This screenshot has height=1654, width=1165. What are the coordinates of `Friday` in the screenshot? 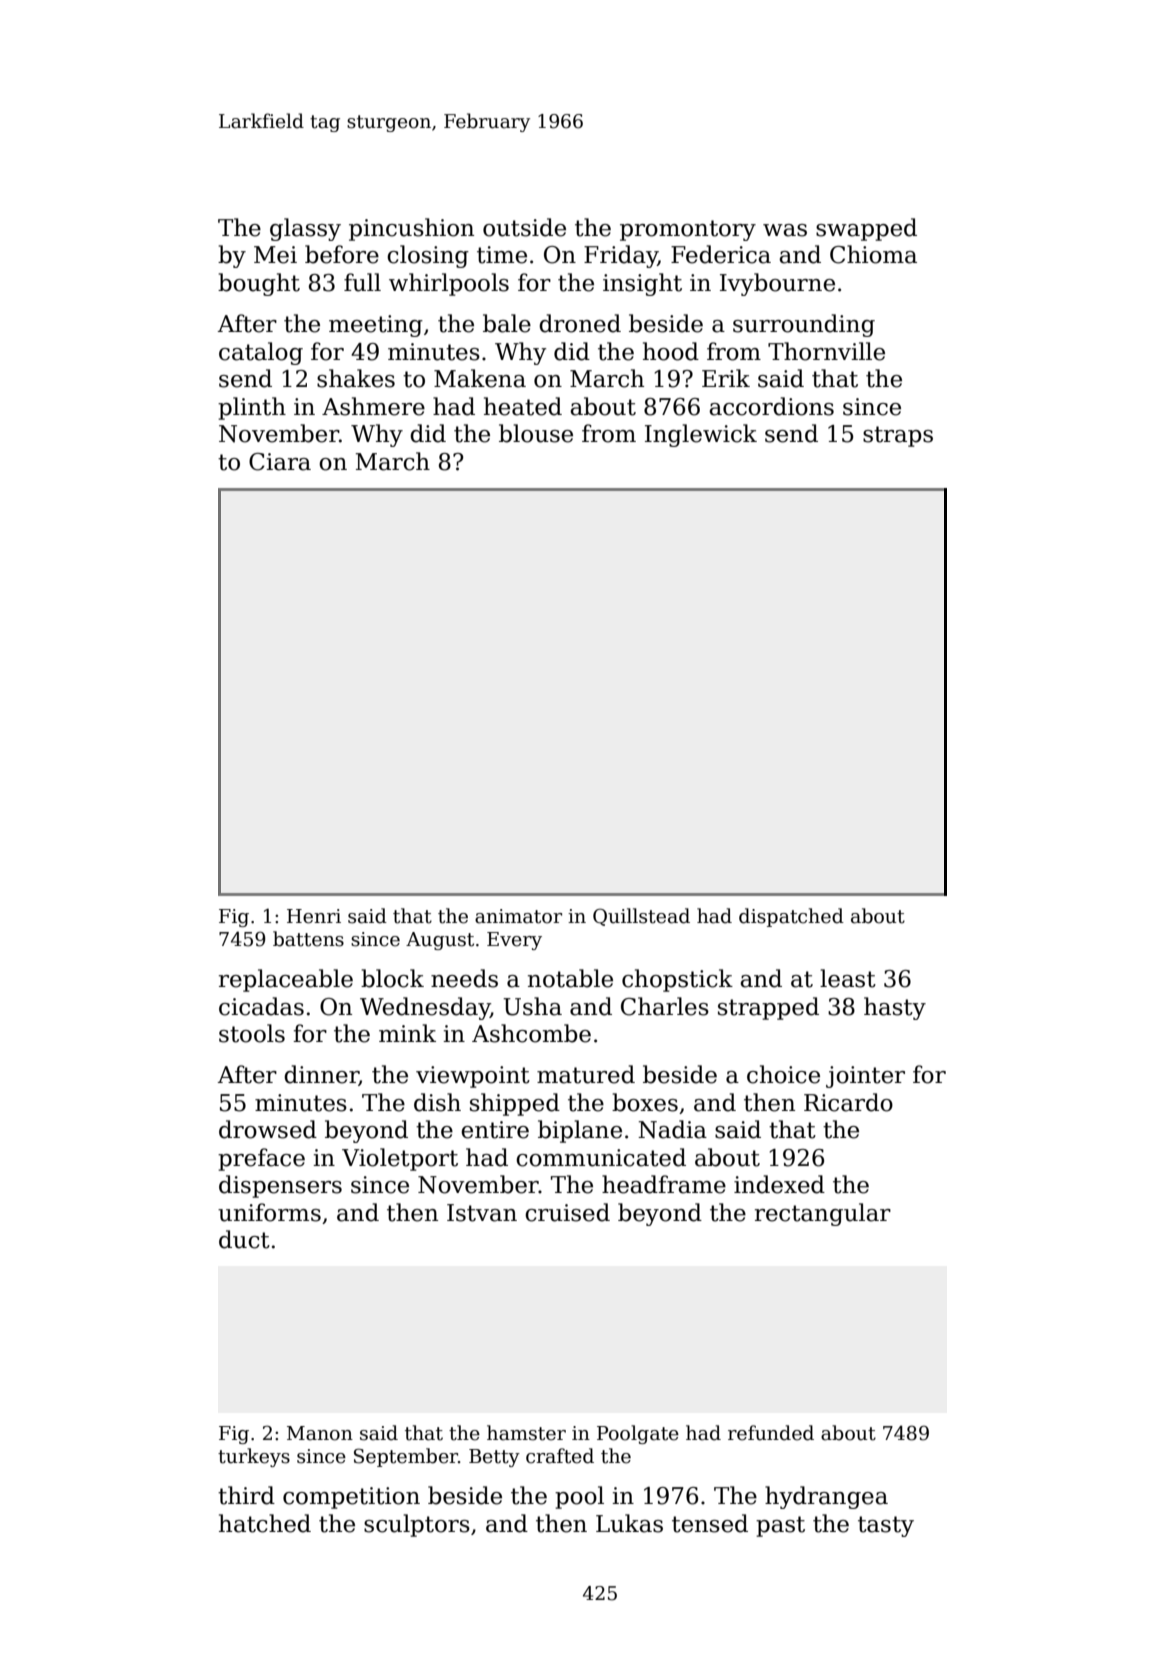 It's located at (621, 256).
